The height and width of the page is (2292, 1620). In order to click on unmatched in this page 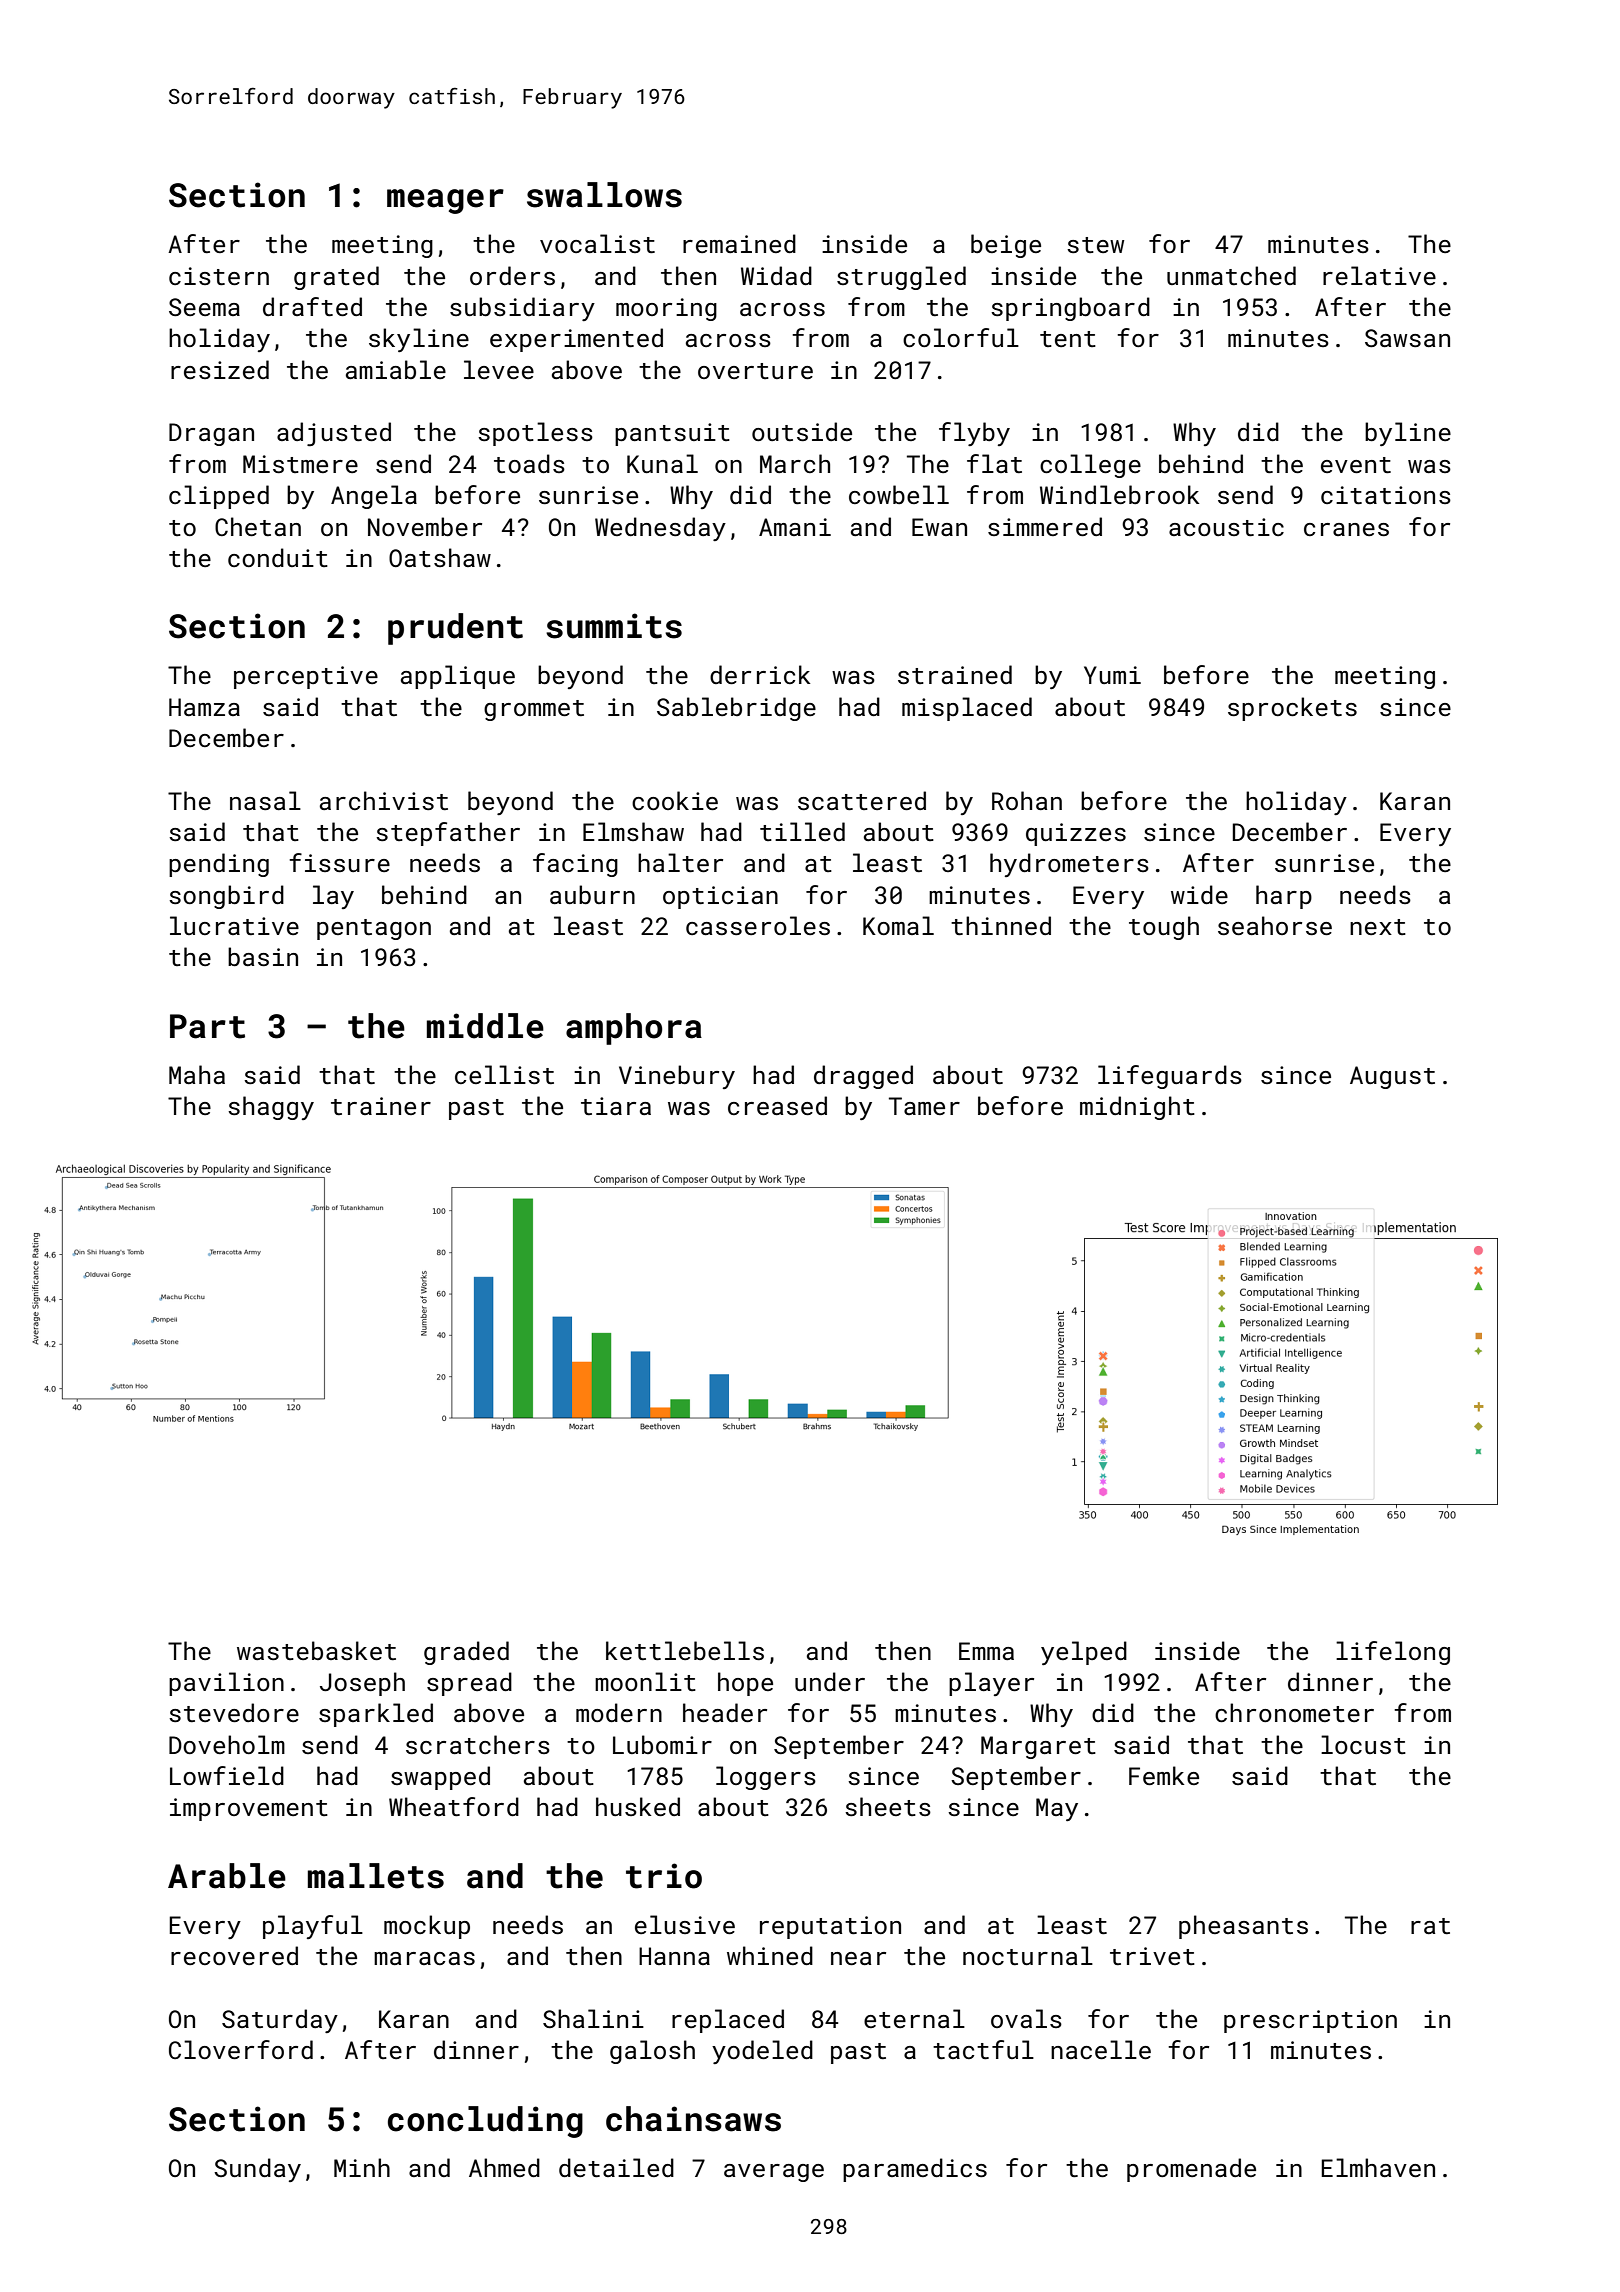, I will do `click(1231, 275)`.
